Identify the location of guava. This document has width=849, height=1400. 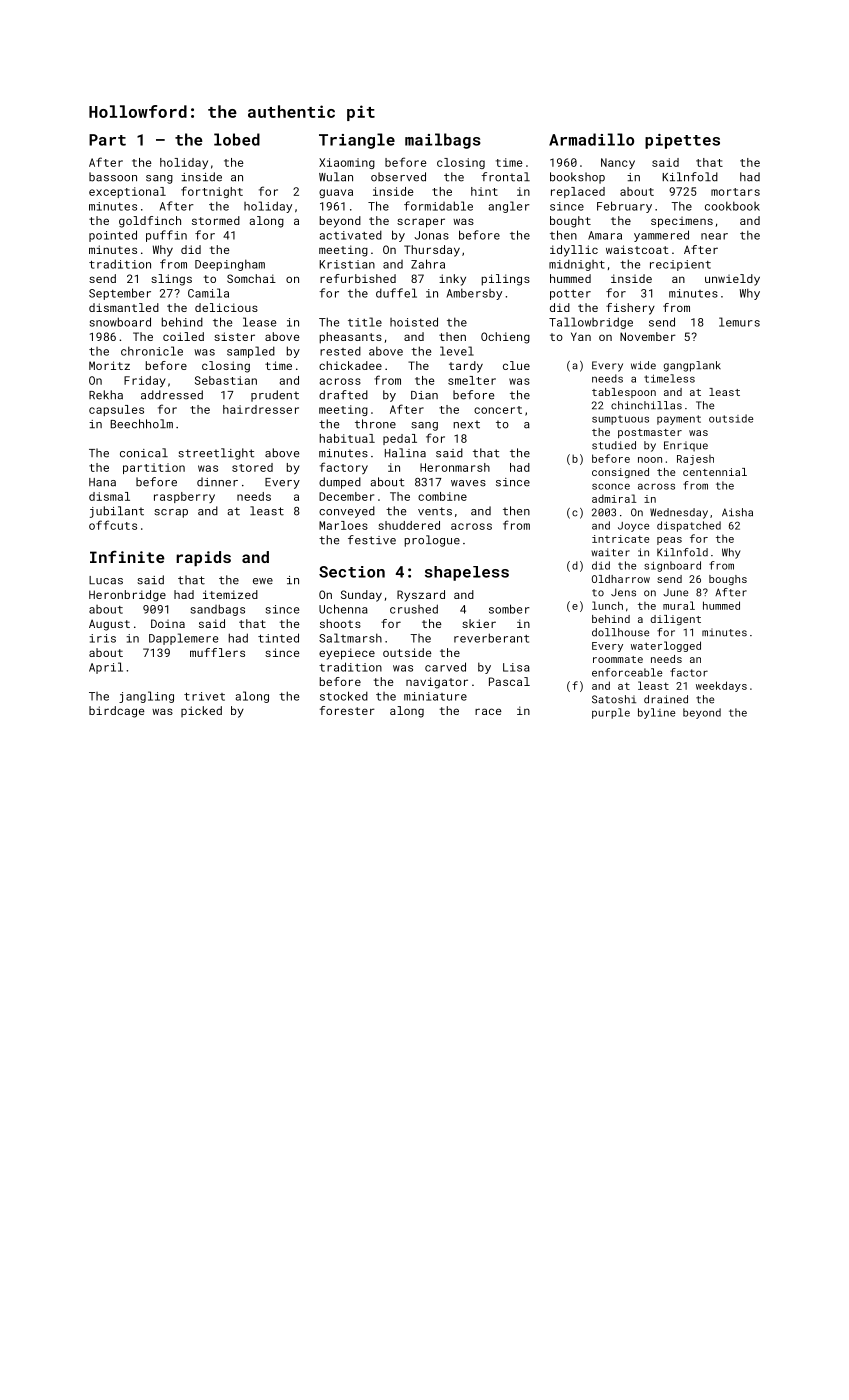
(336, 193).
